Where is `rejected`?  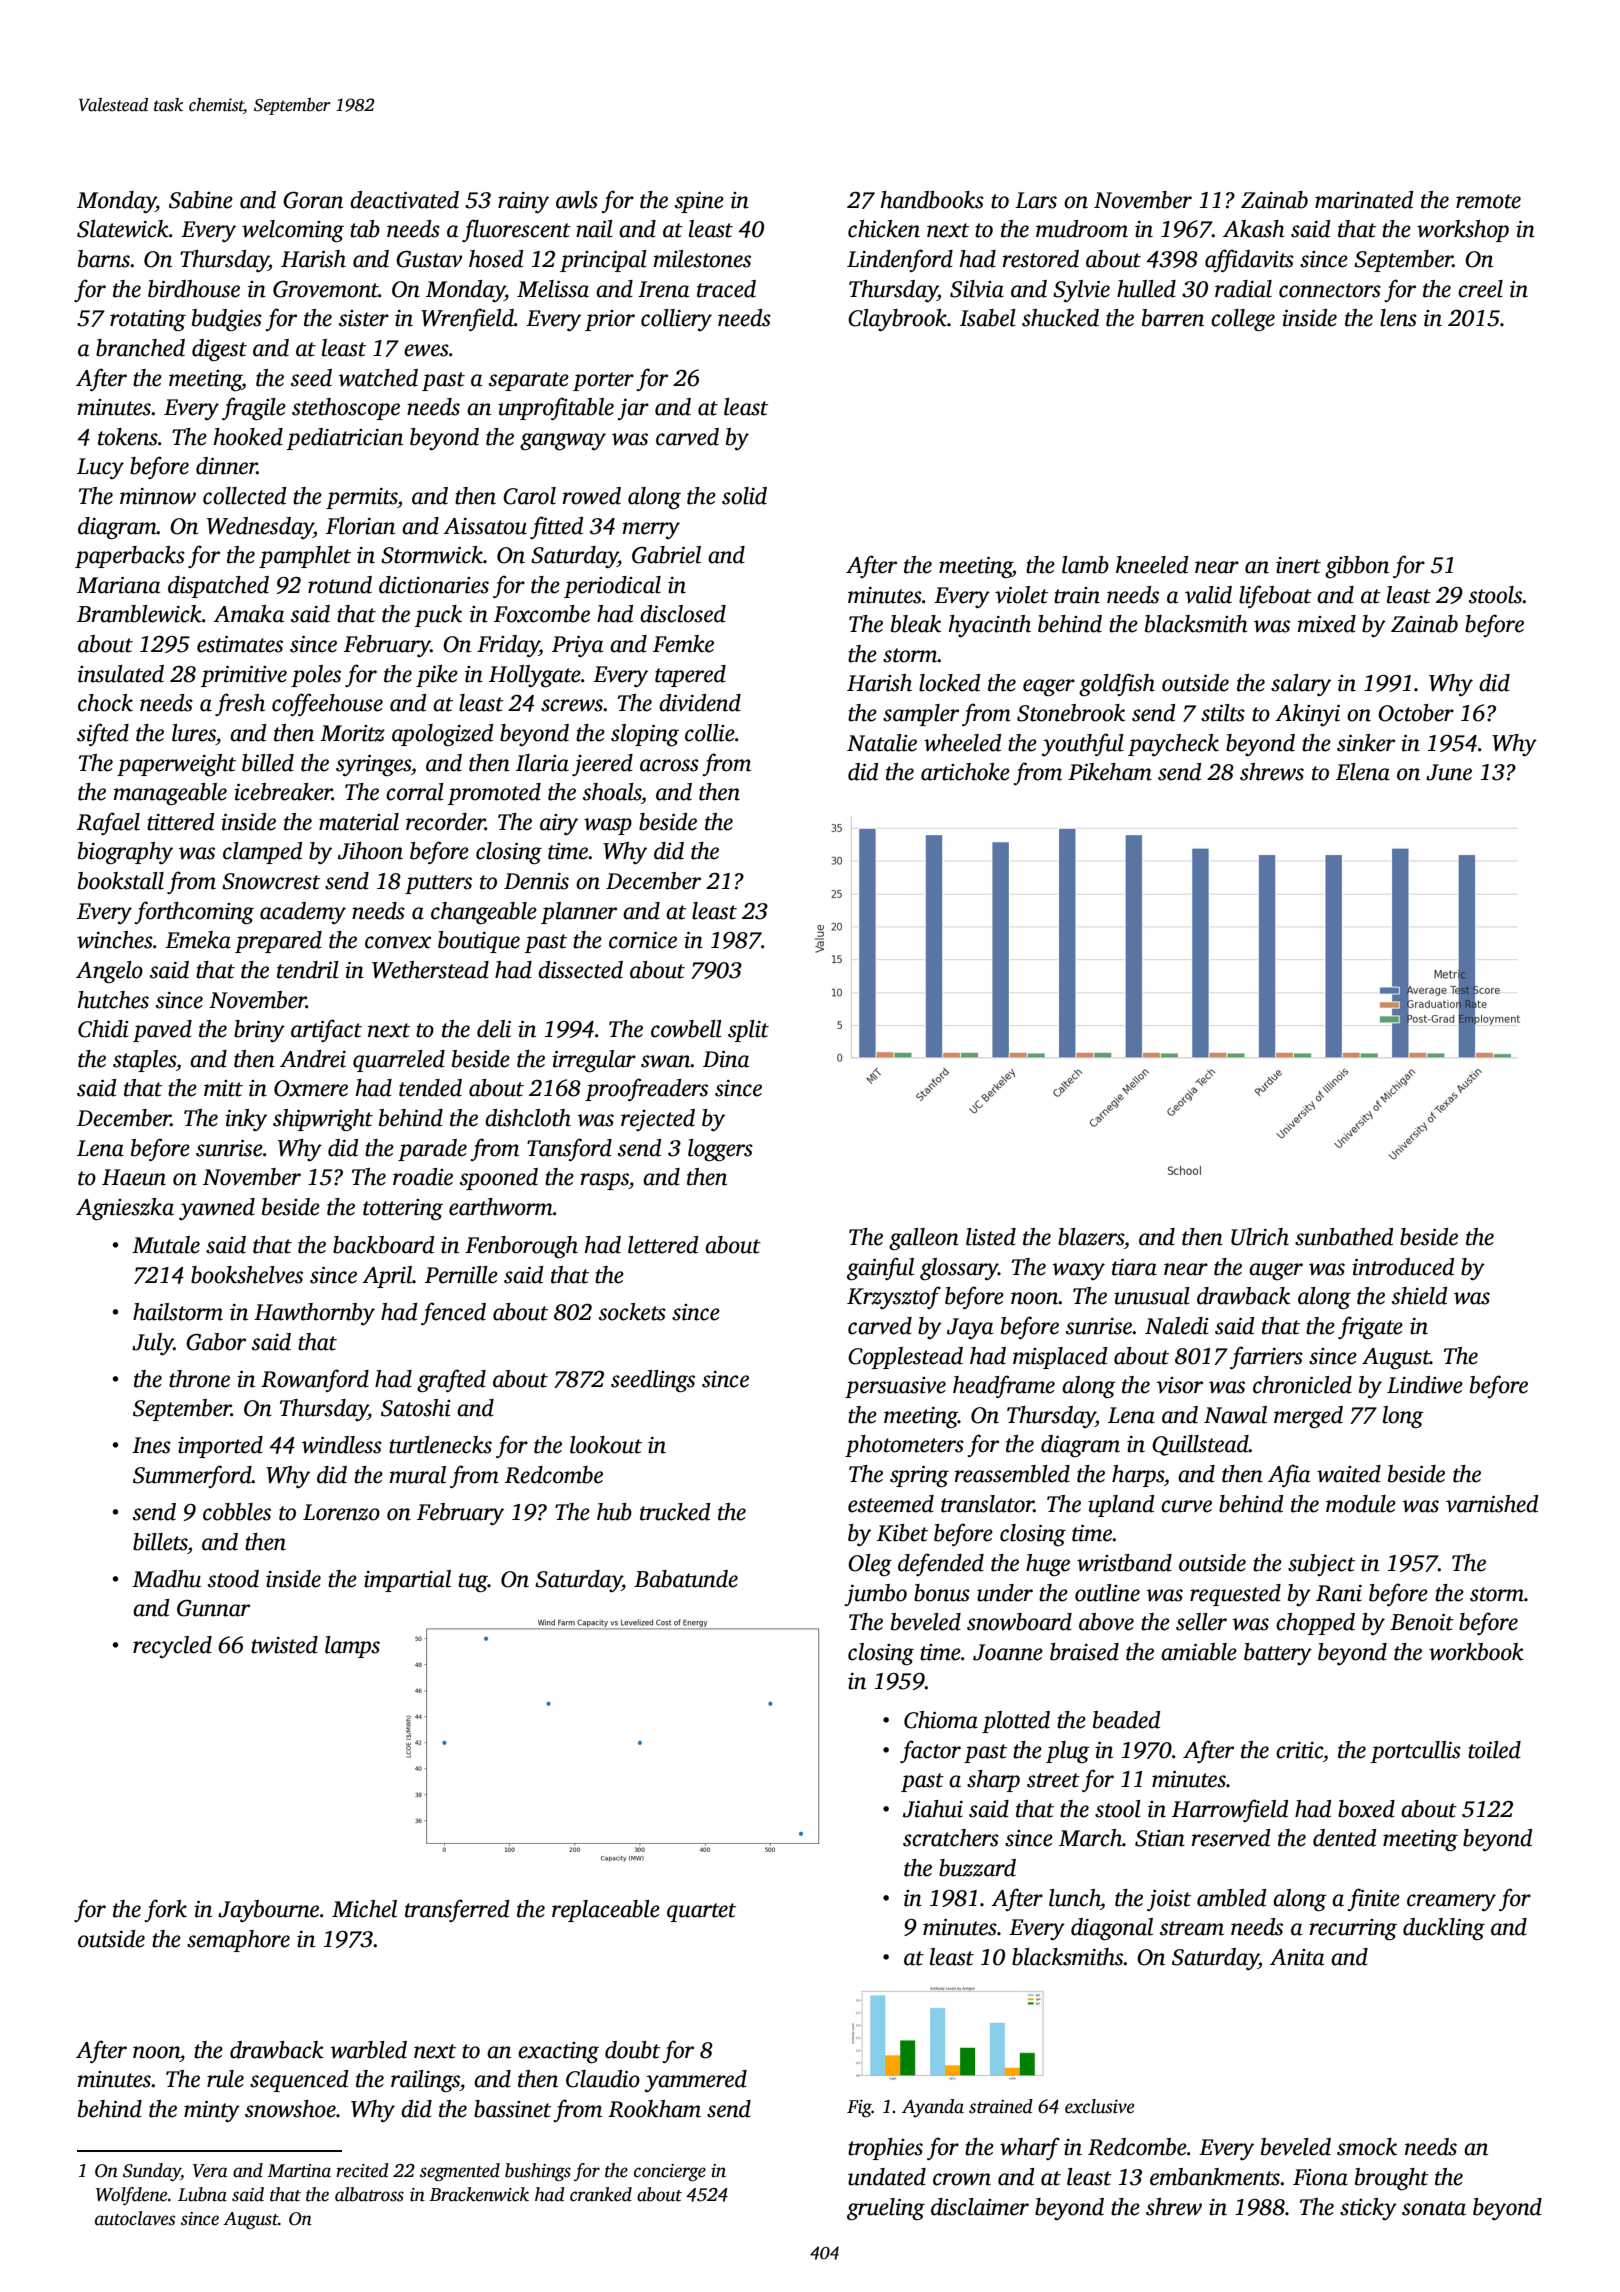
rejected is located at coordinates (658, 1120).
